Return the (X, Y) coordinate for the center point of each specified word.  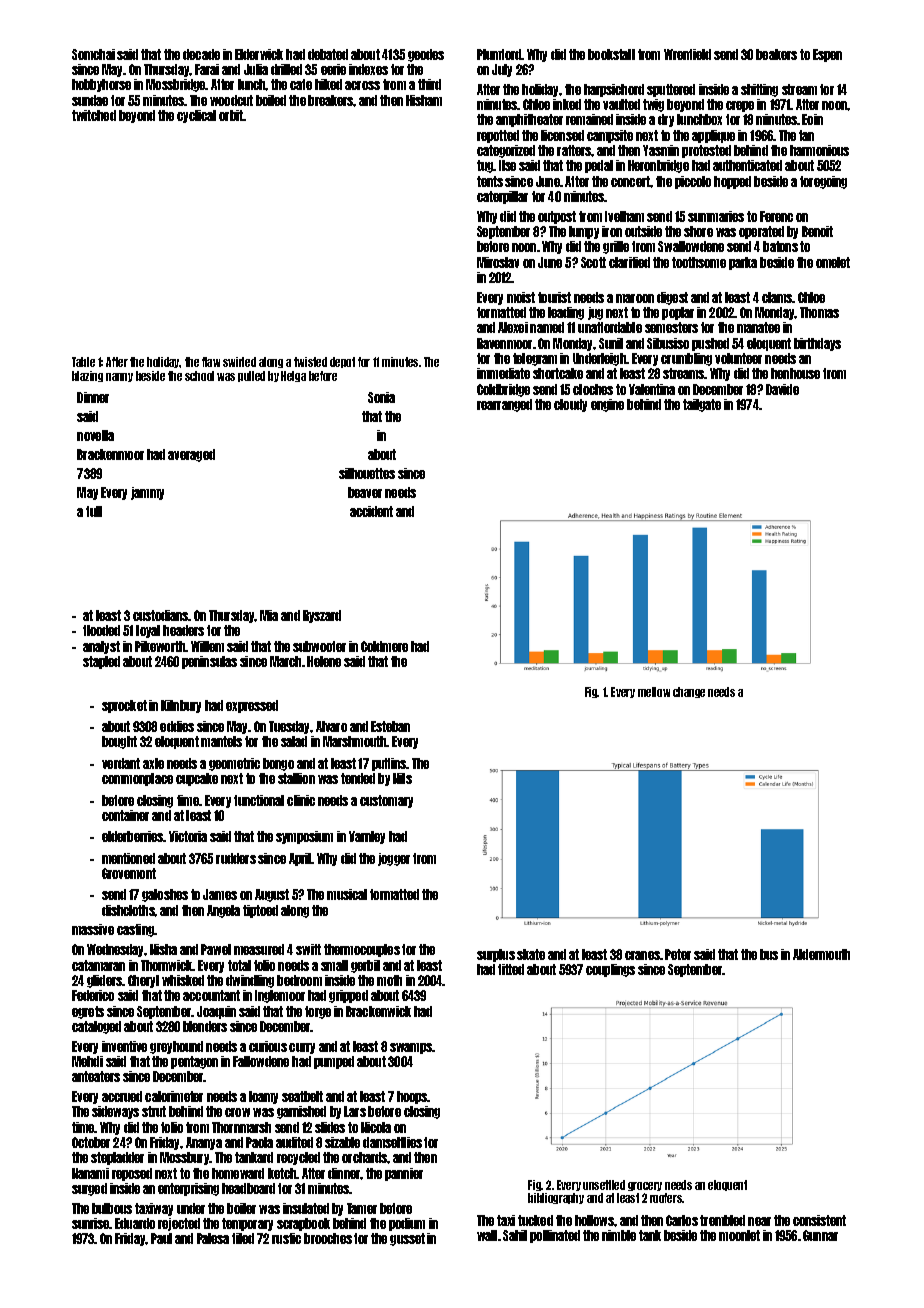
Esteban (390, 726)
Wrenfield (687, 54)
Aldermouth (821, 954)
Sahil (515, 1235)
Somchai (93, 54)
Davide (782, 389)
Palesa (213, 1238)
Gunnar (820, 1235)
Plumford (499, 54)
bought (119, 742)
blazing (87, 376)
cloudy (570, 405)
